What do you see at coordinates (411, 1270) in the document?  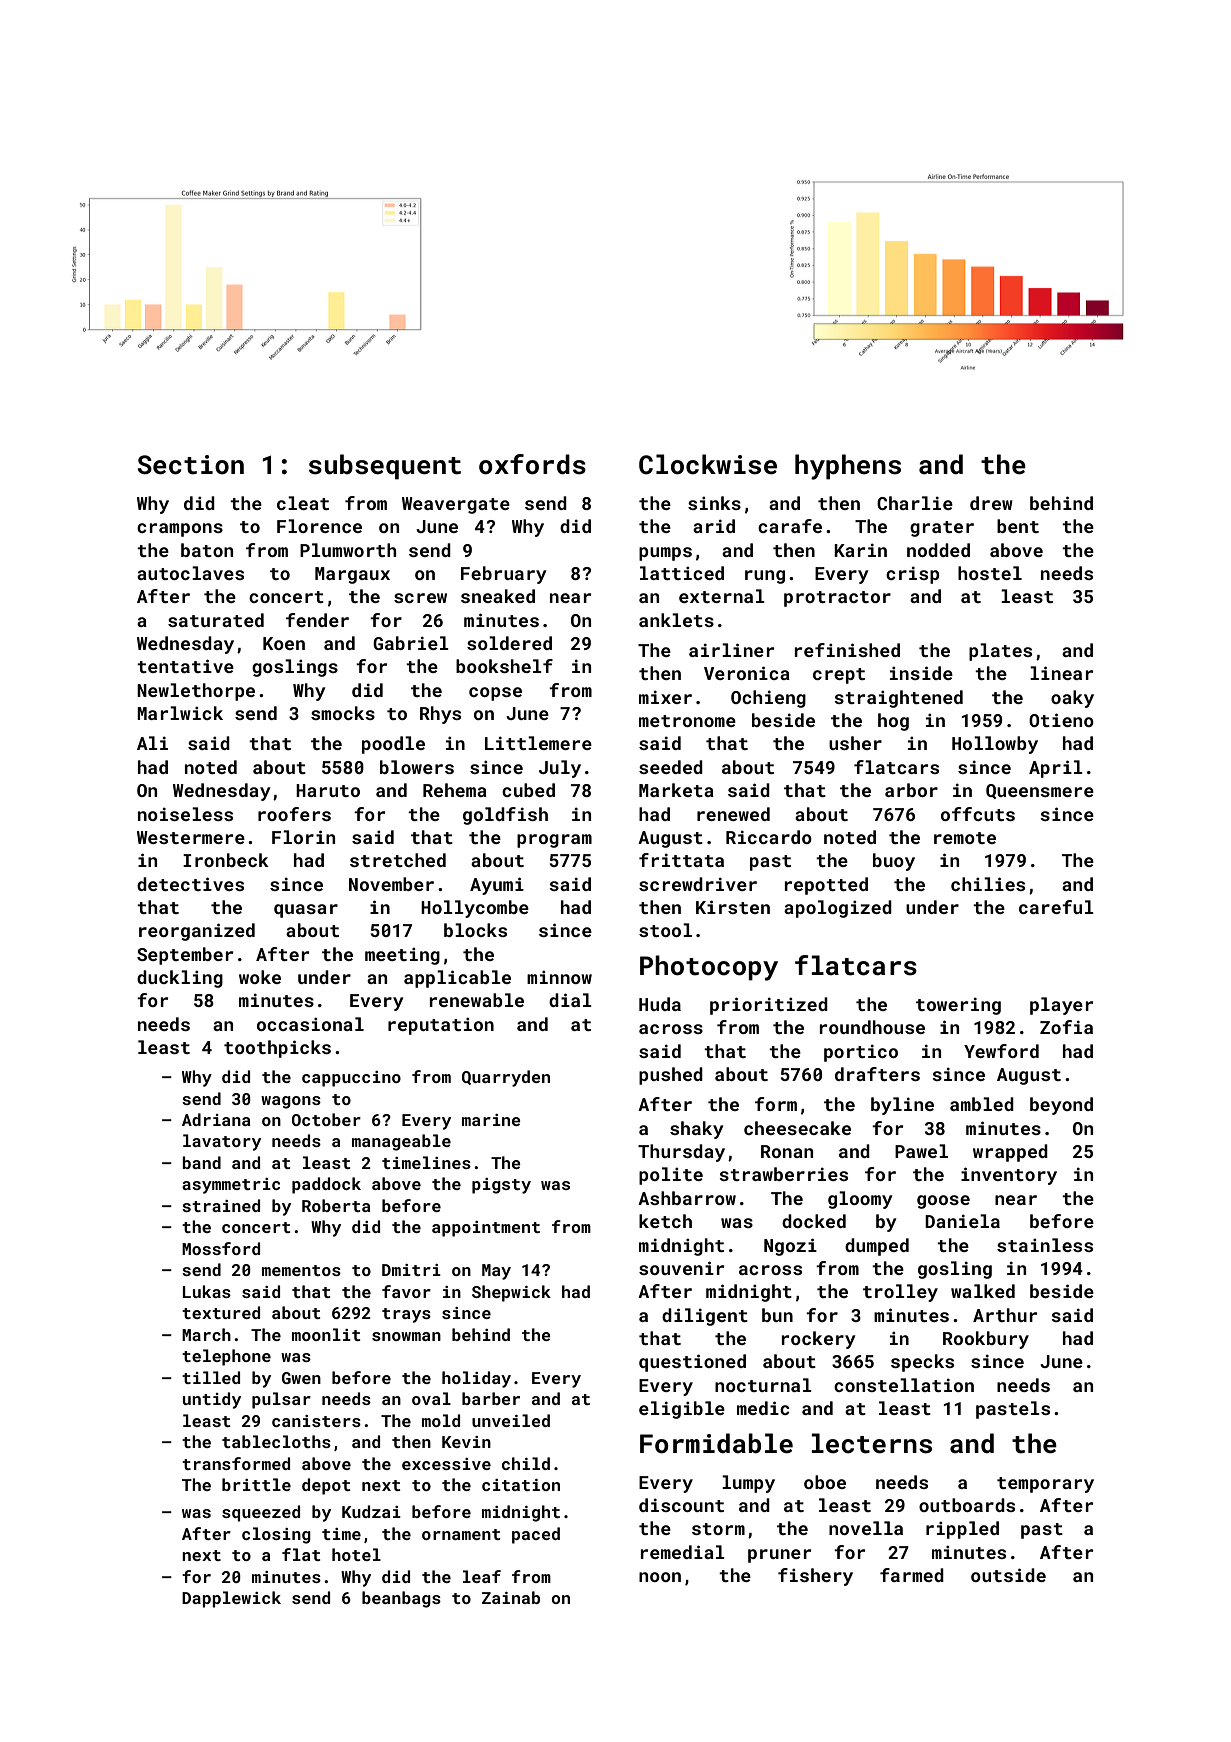 I see `Dmitri` at bounding box center [411, 1270].
